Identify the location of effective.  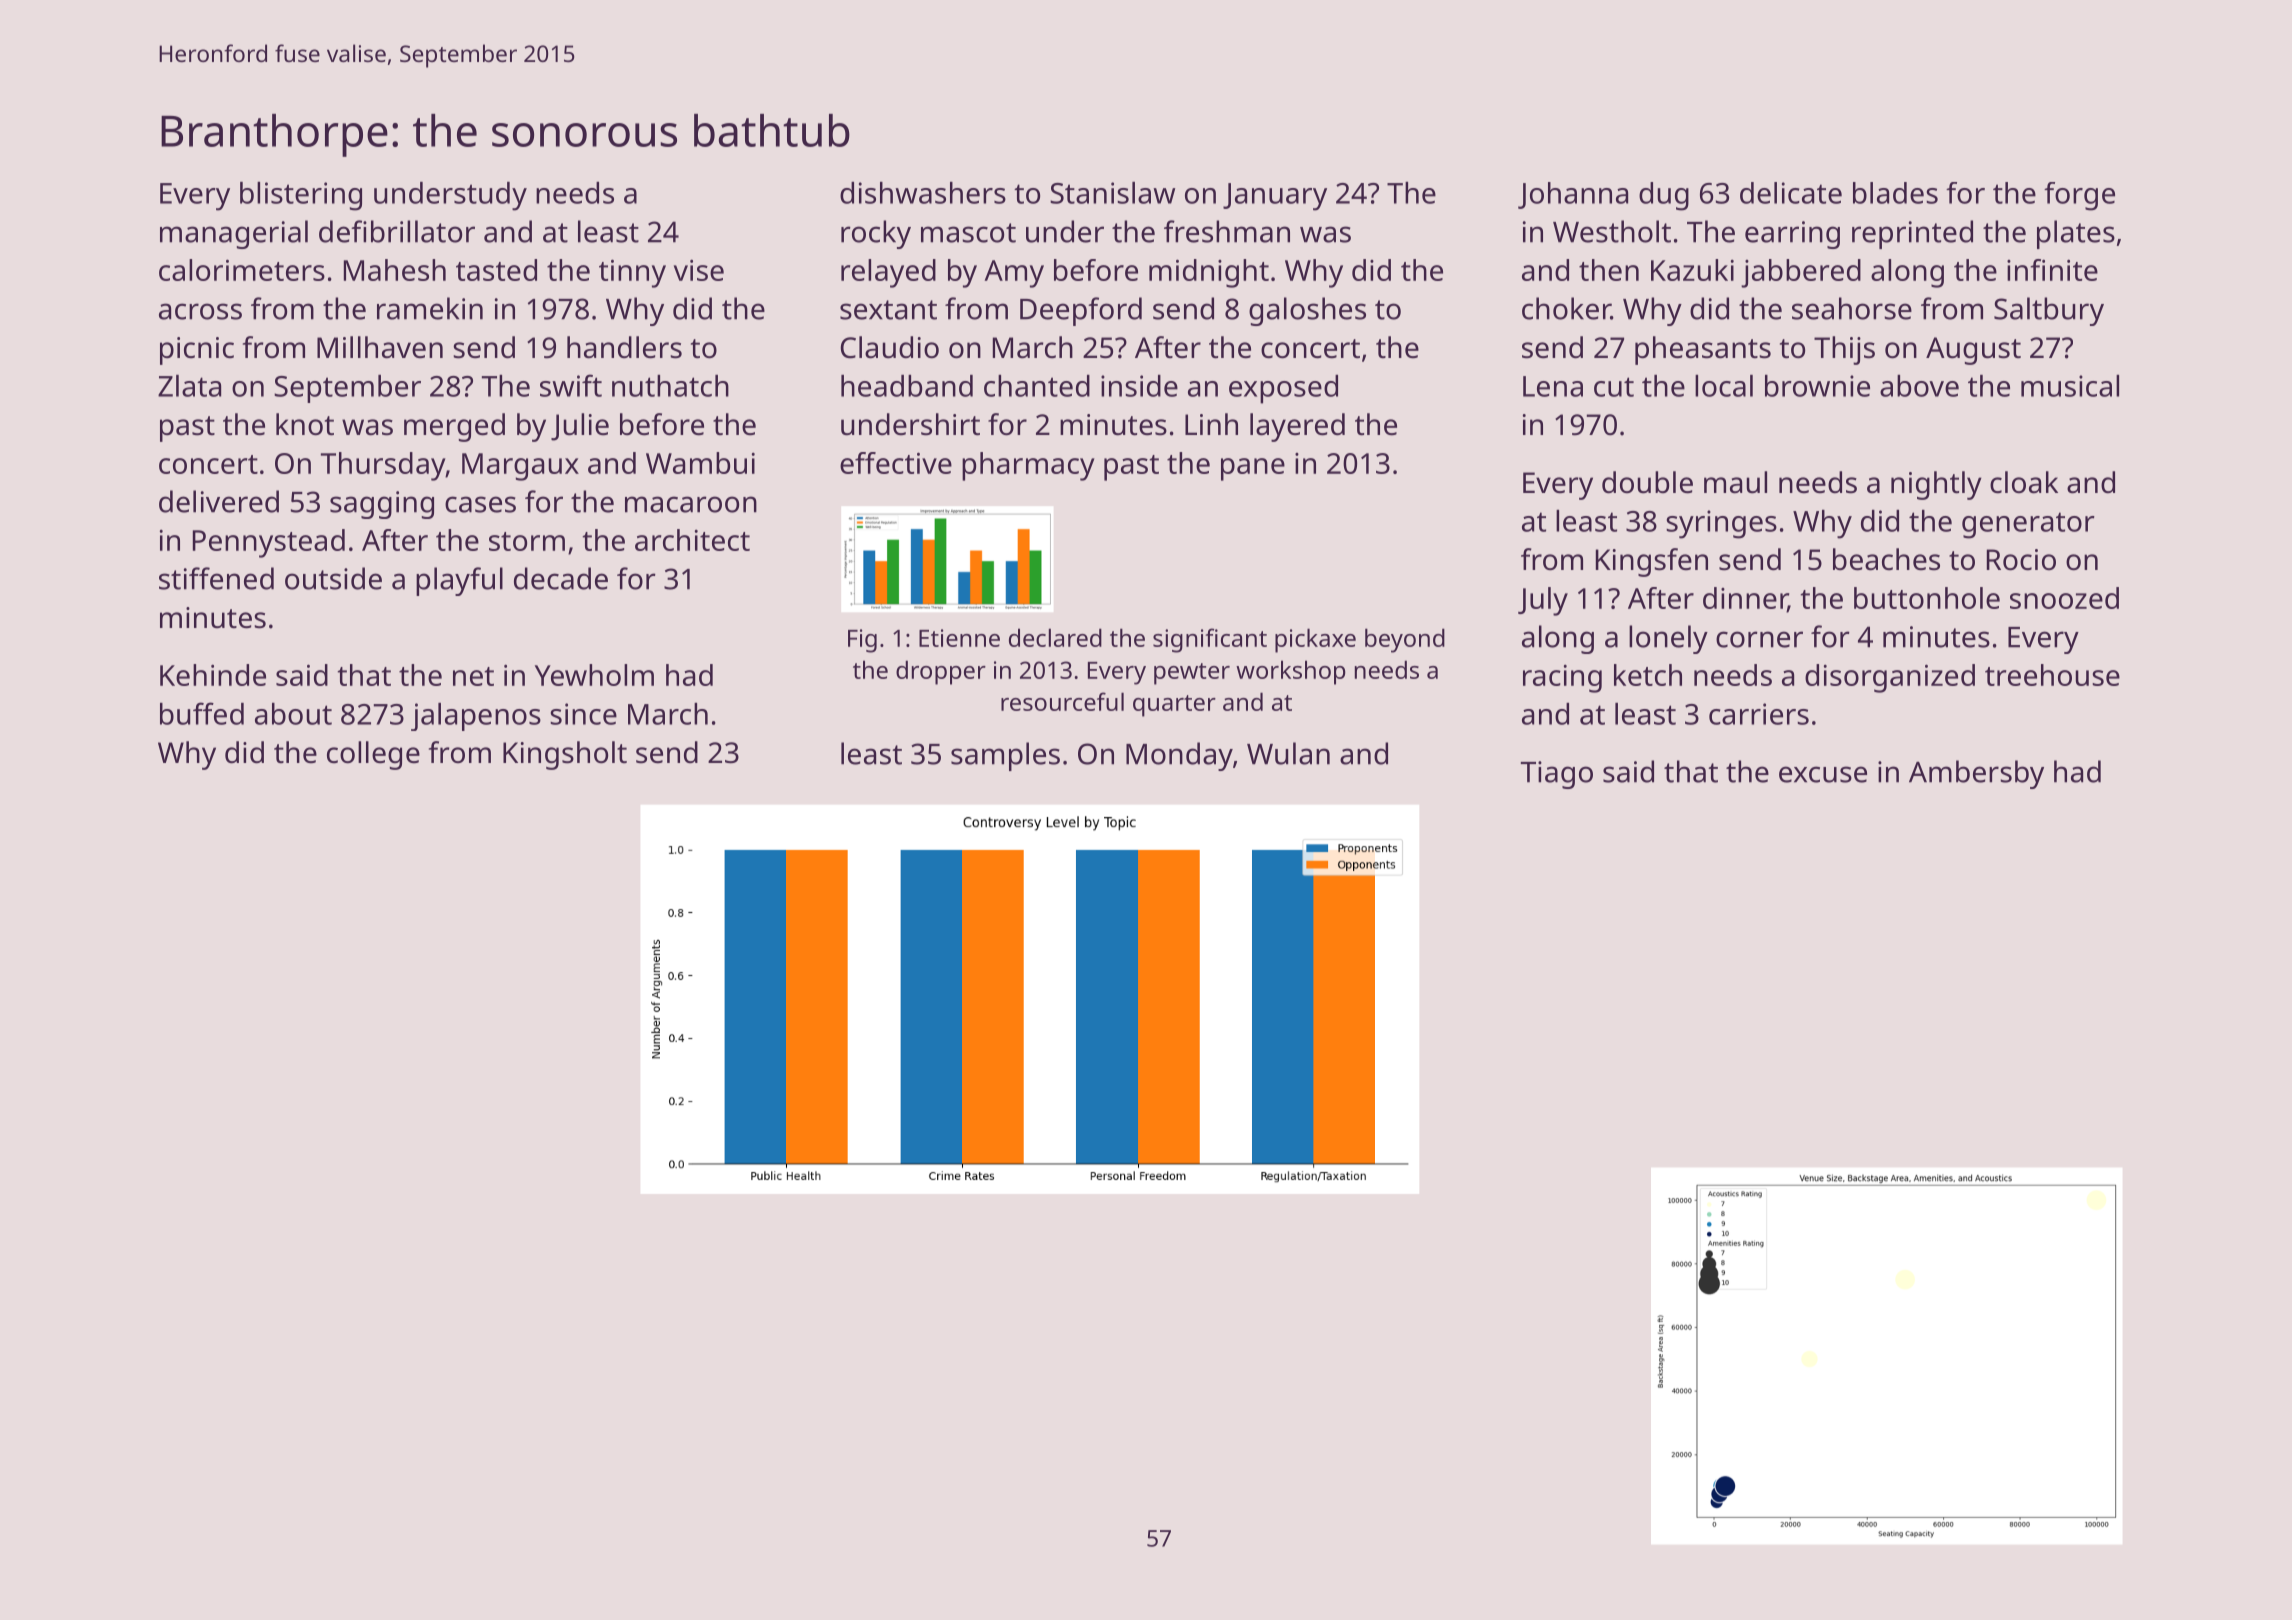
(896, 463).
